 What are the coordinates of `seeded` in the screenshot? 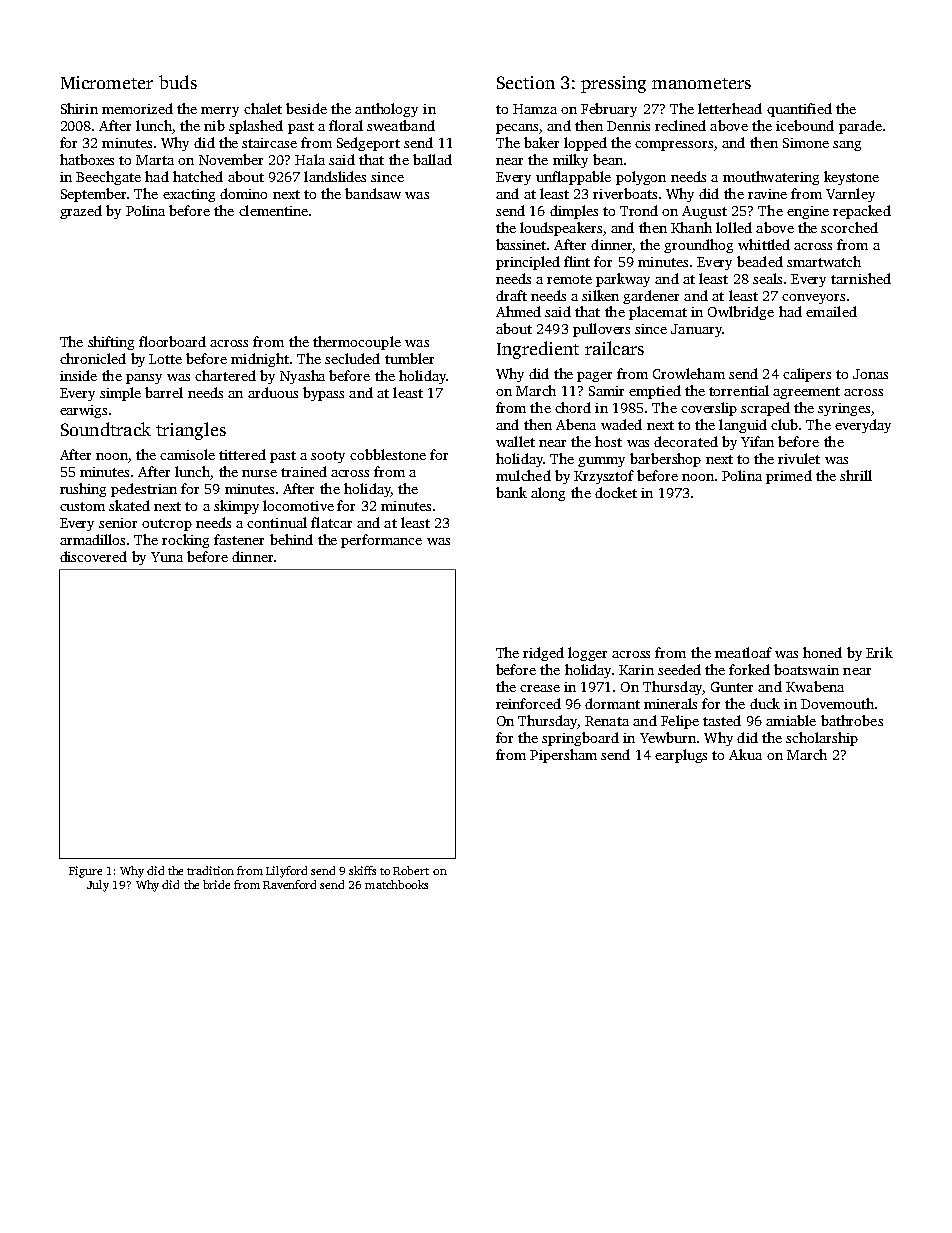 It's located at (679, 669).
